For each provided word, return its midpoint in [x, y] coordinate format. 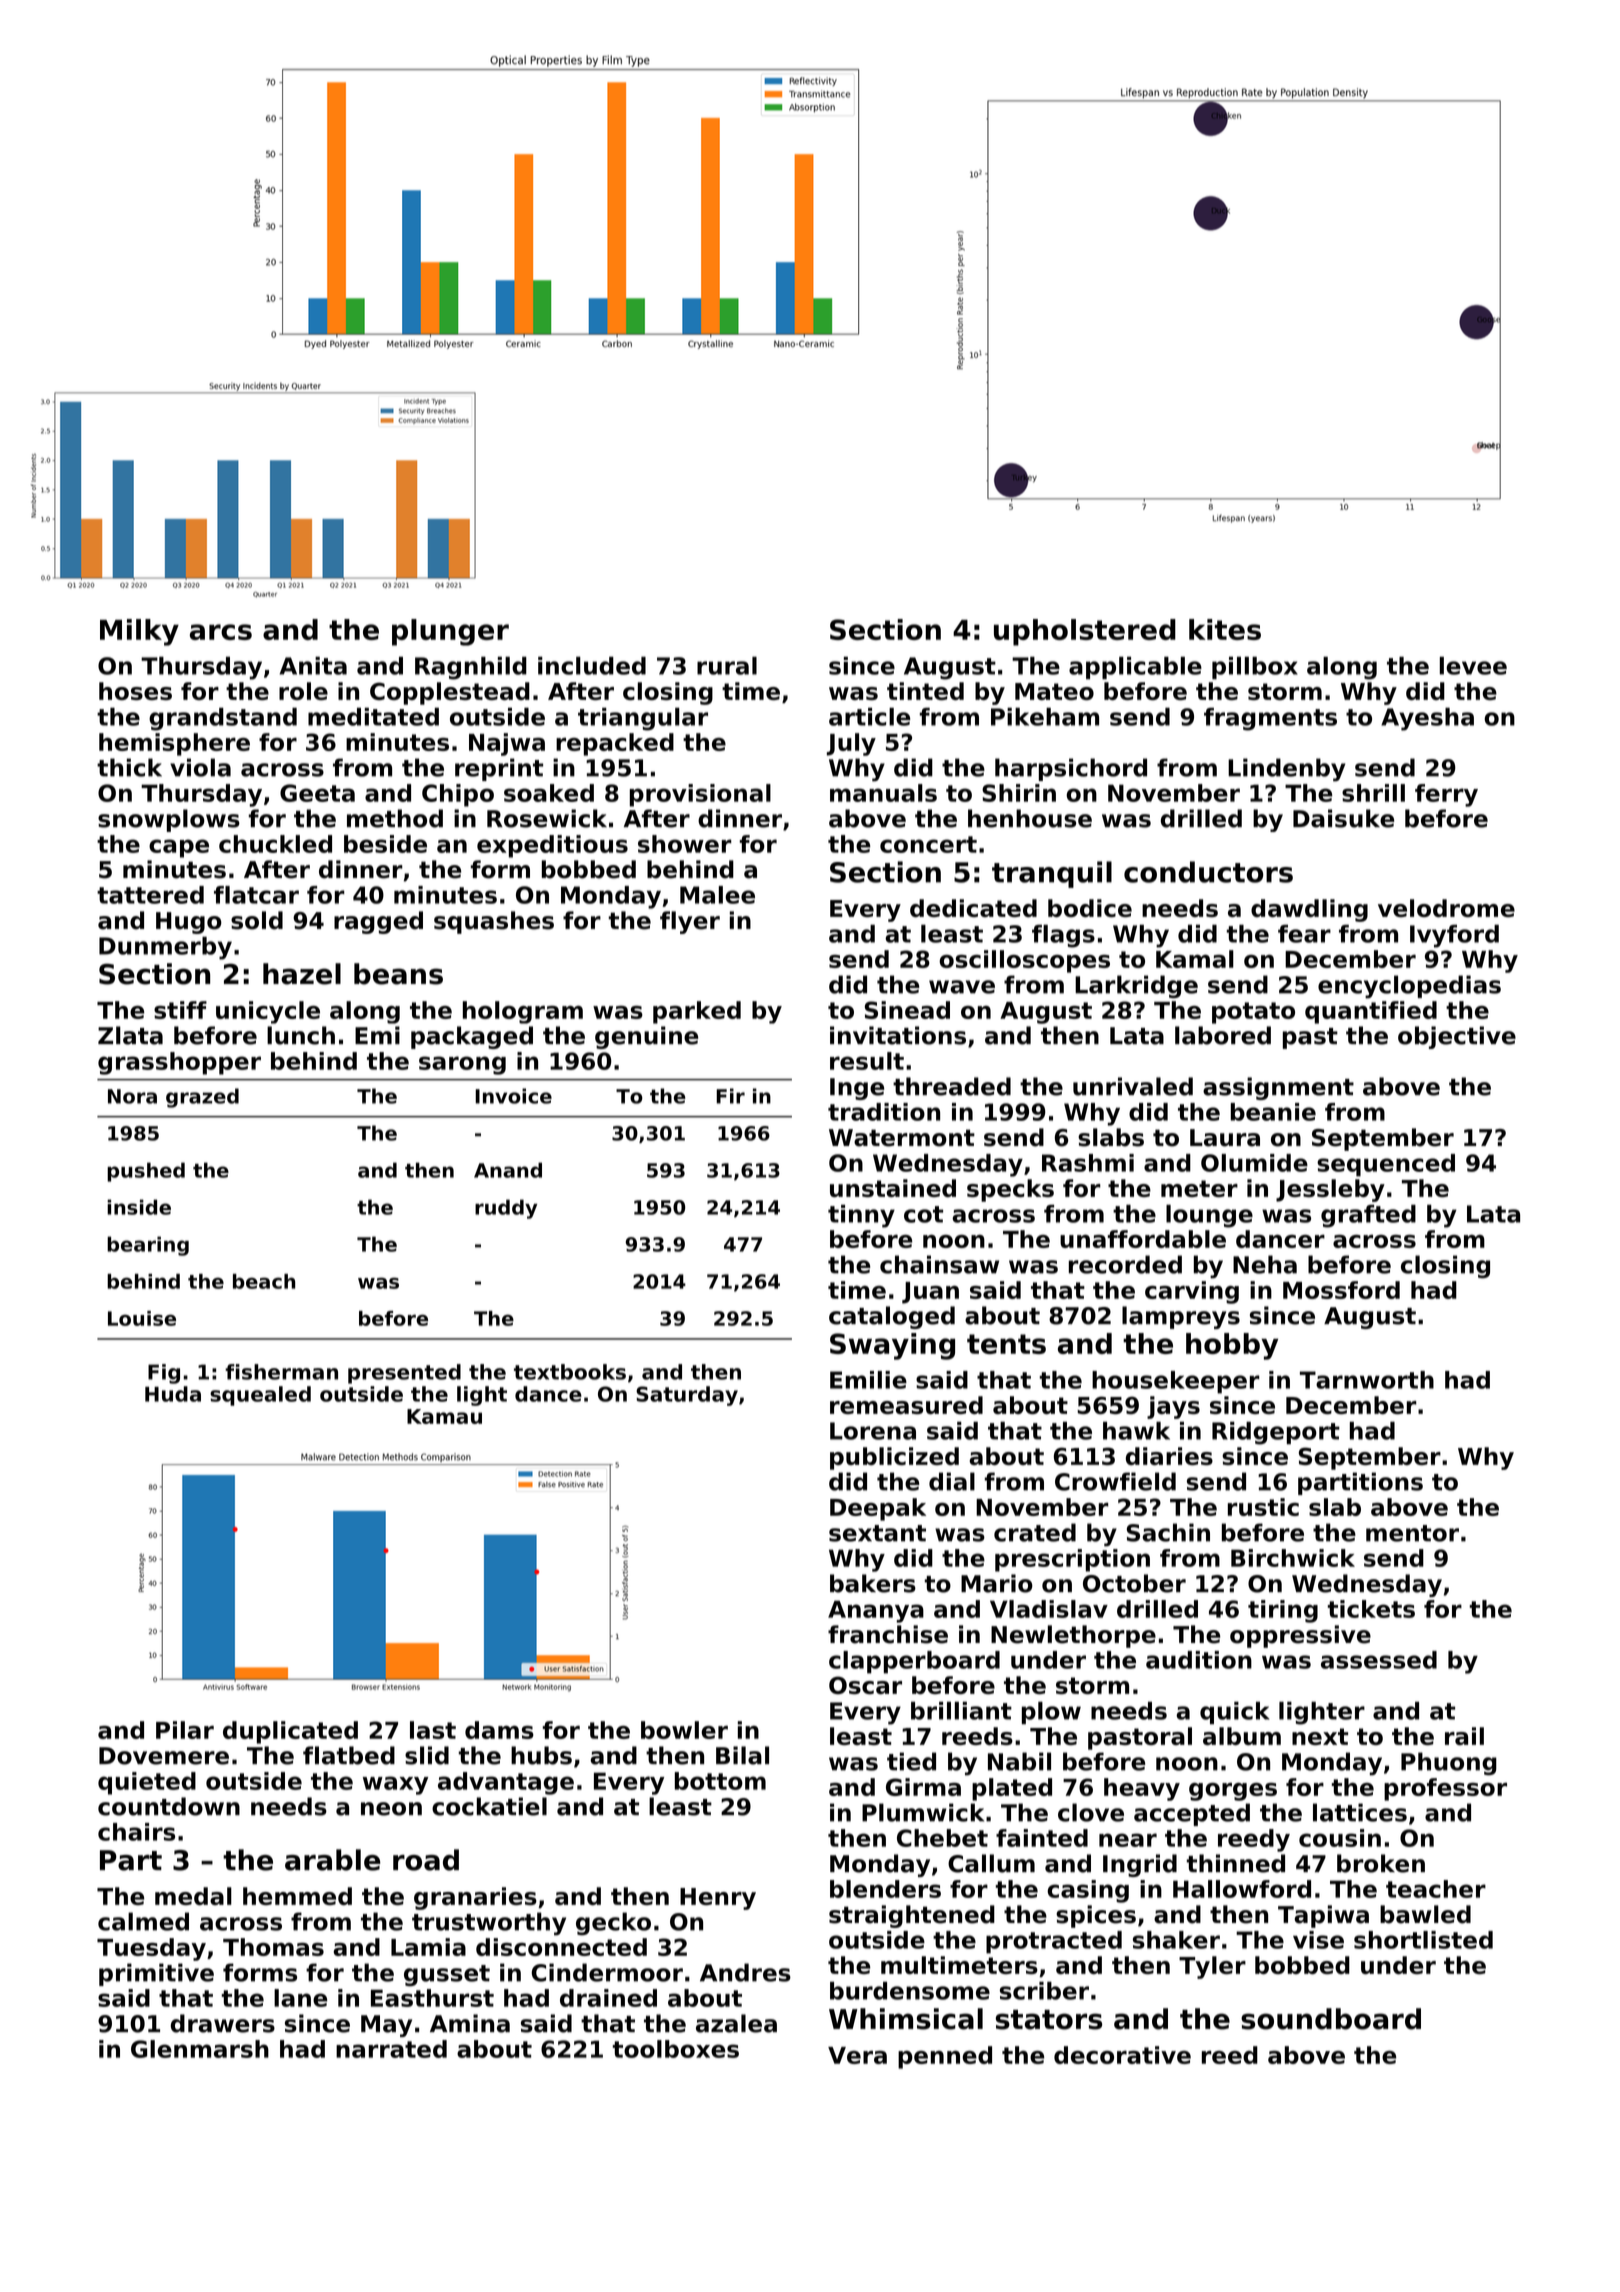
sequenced [1386, 1165]
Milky [139, 632]
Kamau [444, 1416]
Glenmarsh [200, 2049]
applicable [1135, 668]
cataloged [892, 1317]
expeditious [552, 846]
